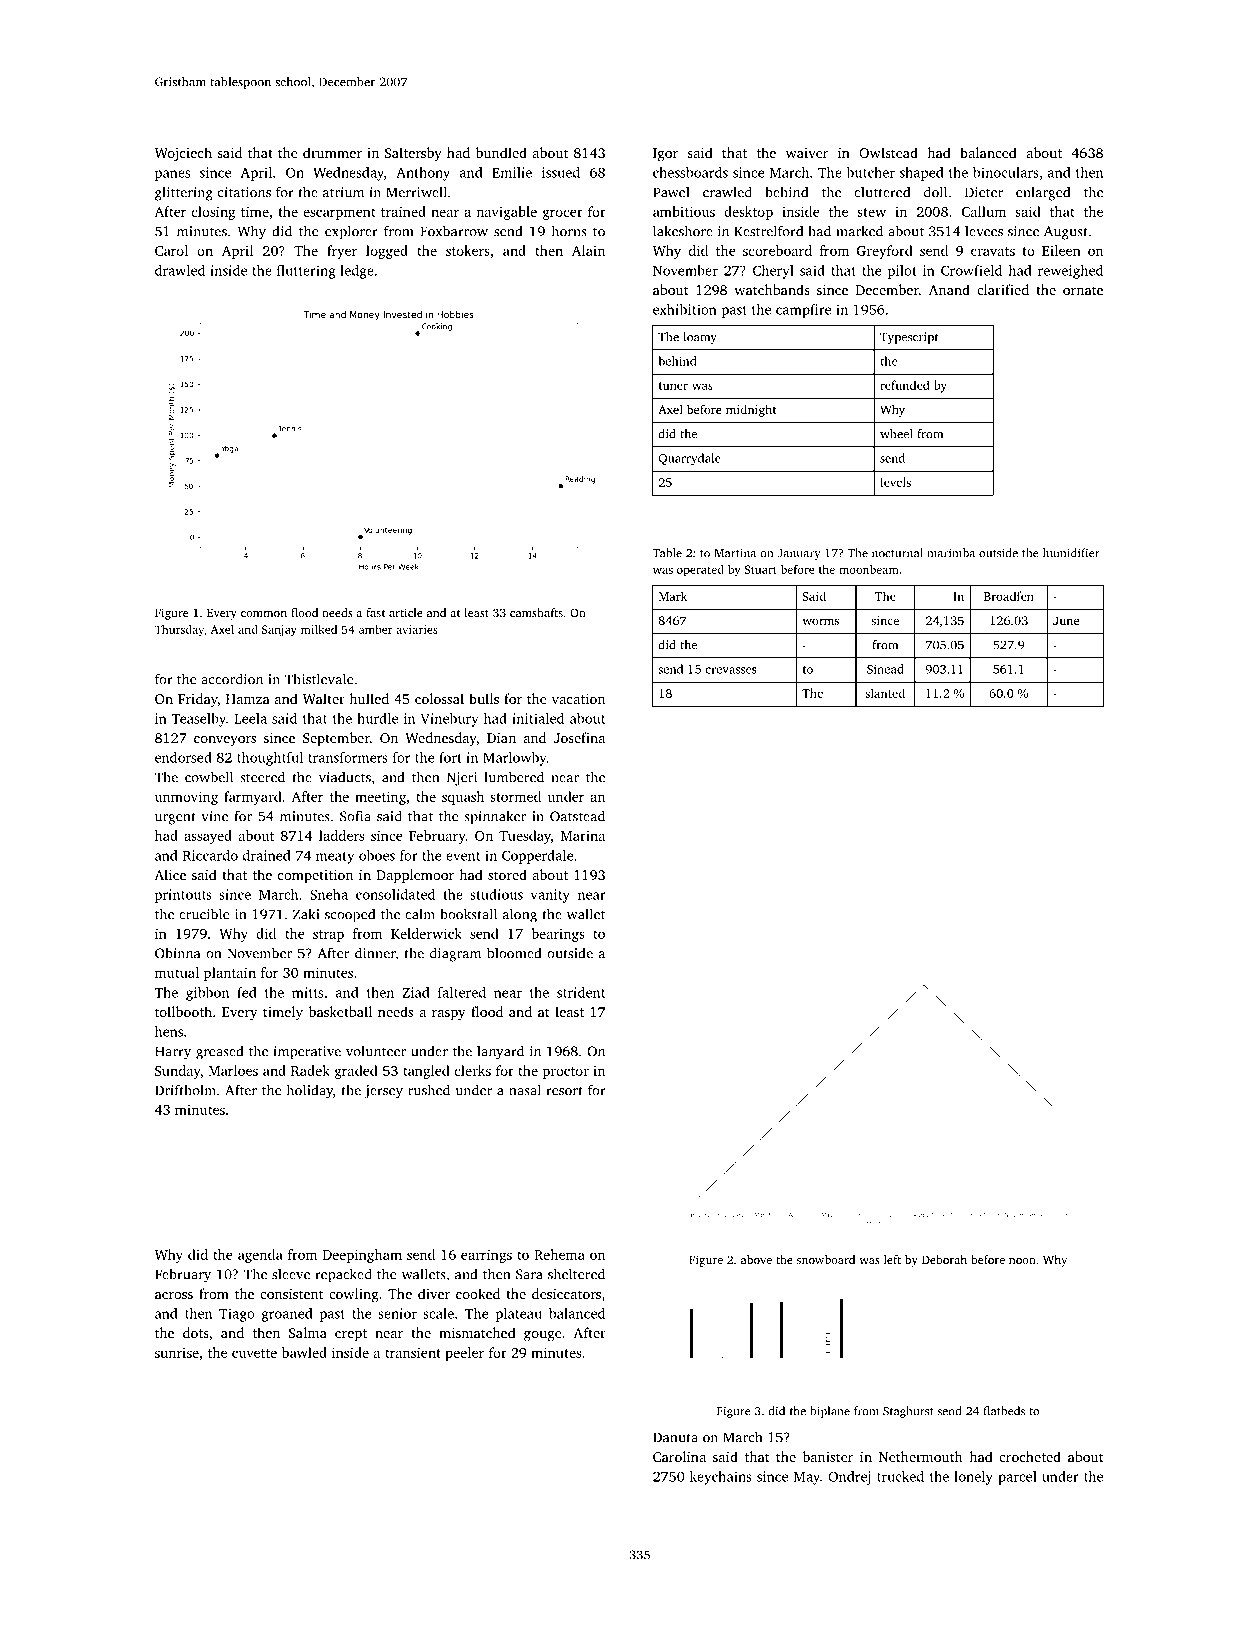 The image size is (1258, 1628). What do you see at coordinates (760, 569) in the page?
I see `Stuart` at bounding box center [760, 569].
